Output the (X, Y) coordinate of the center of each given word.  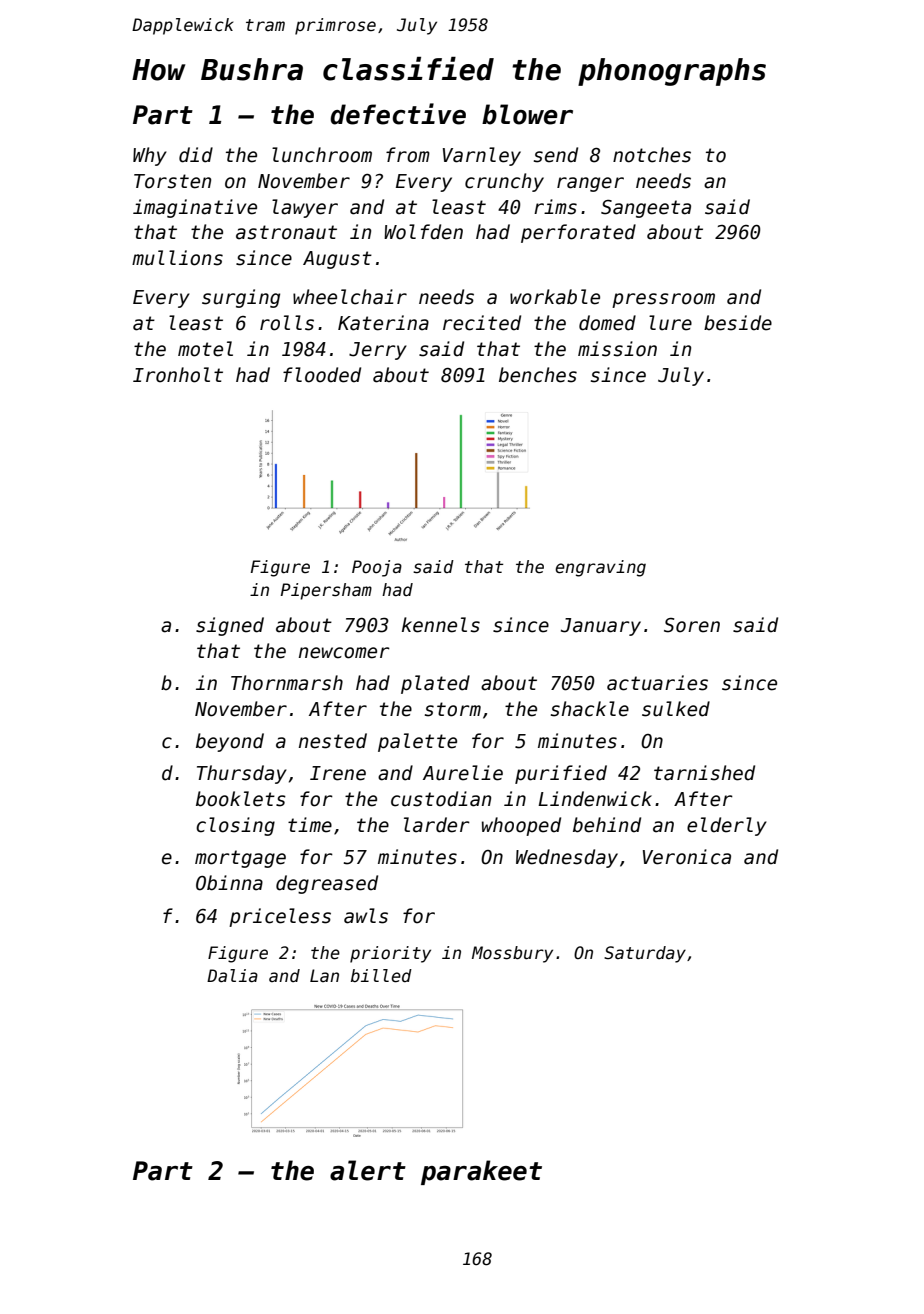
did (196, 155)
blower (527, 114)
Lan (324, 975)
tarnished (704, 773)
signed (230, 626)
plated (435, 684)
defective (398, 114)
